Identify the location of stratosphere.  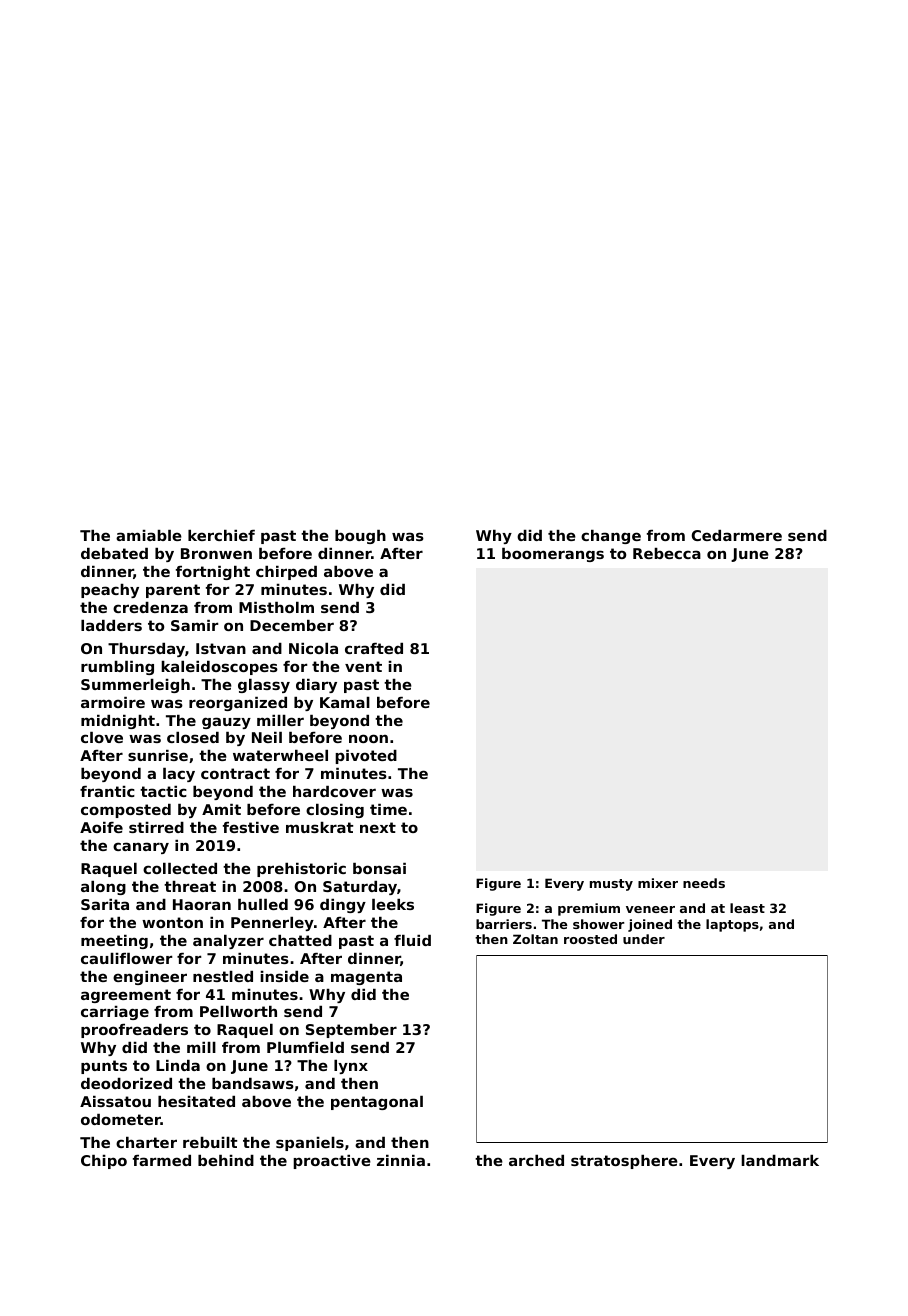
(624, 1162).
